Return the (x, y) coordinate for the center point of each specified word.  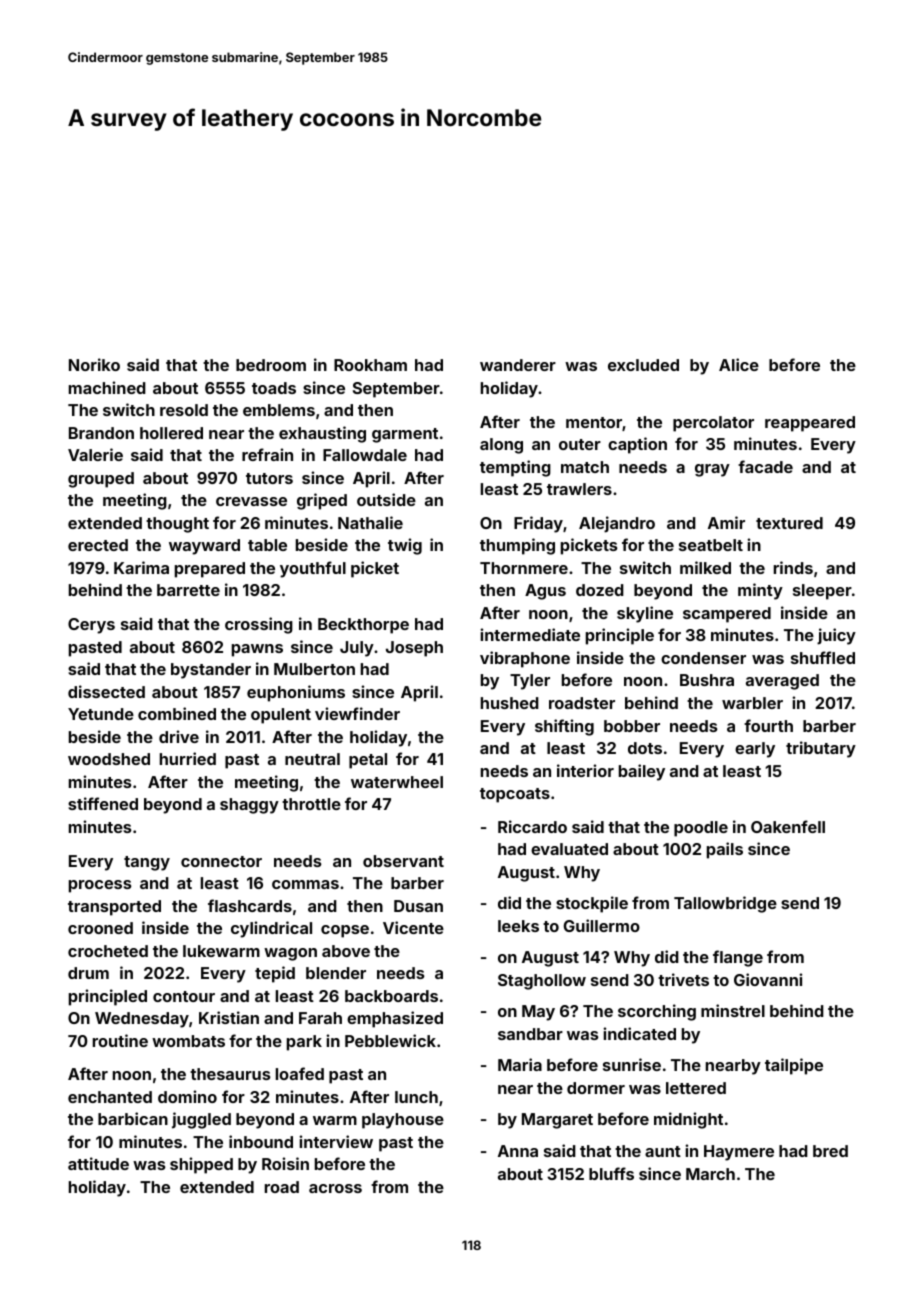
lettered (696, 1088)
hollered (171, 433)
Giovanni (768, 979)
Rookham (370, 365)
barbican (133, 1118)
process (100, 886)
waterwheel (397, 782)
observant (403, 861)
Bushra (707, 680)
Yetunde (101, 714)
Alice (739, 364)
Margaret (557, 1121)
